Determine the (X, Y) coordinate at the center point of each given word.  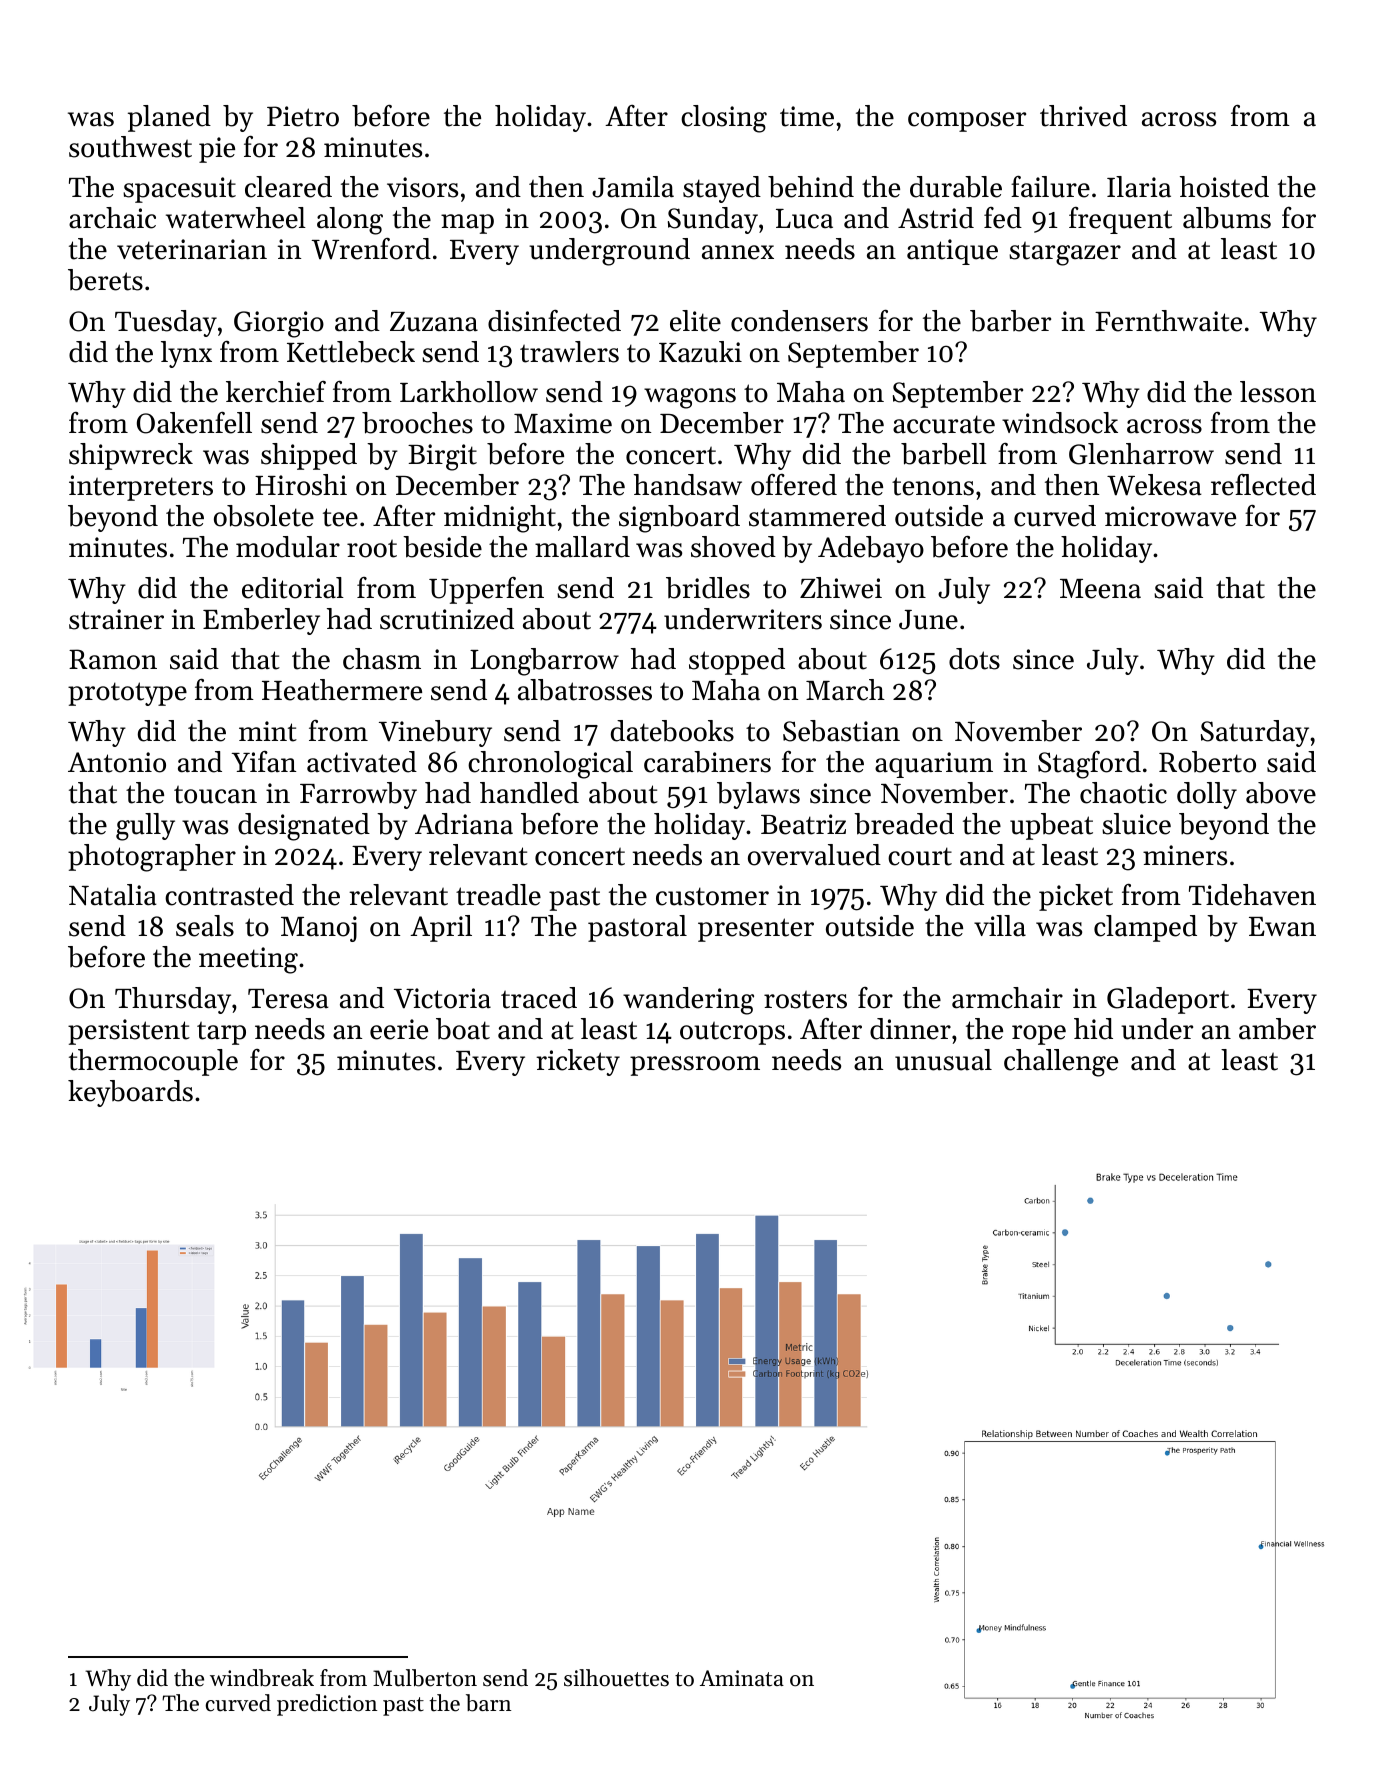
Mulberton (425, 1678)
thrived (1083, 116)
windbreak (262, 1678)
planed (169, 118)
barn (488, 1703)
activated (362, 762)
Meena (1100, 589)
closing (724, 119)
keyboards (130, 1093)
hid (1093, 1029)
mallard (582, 547)
